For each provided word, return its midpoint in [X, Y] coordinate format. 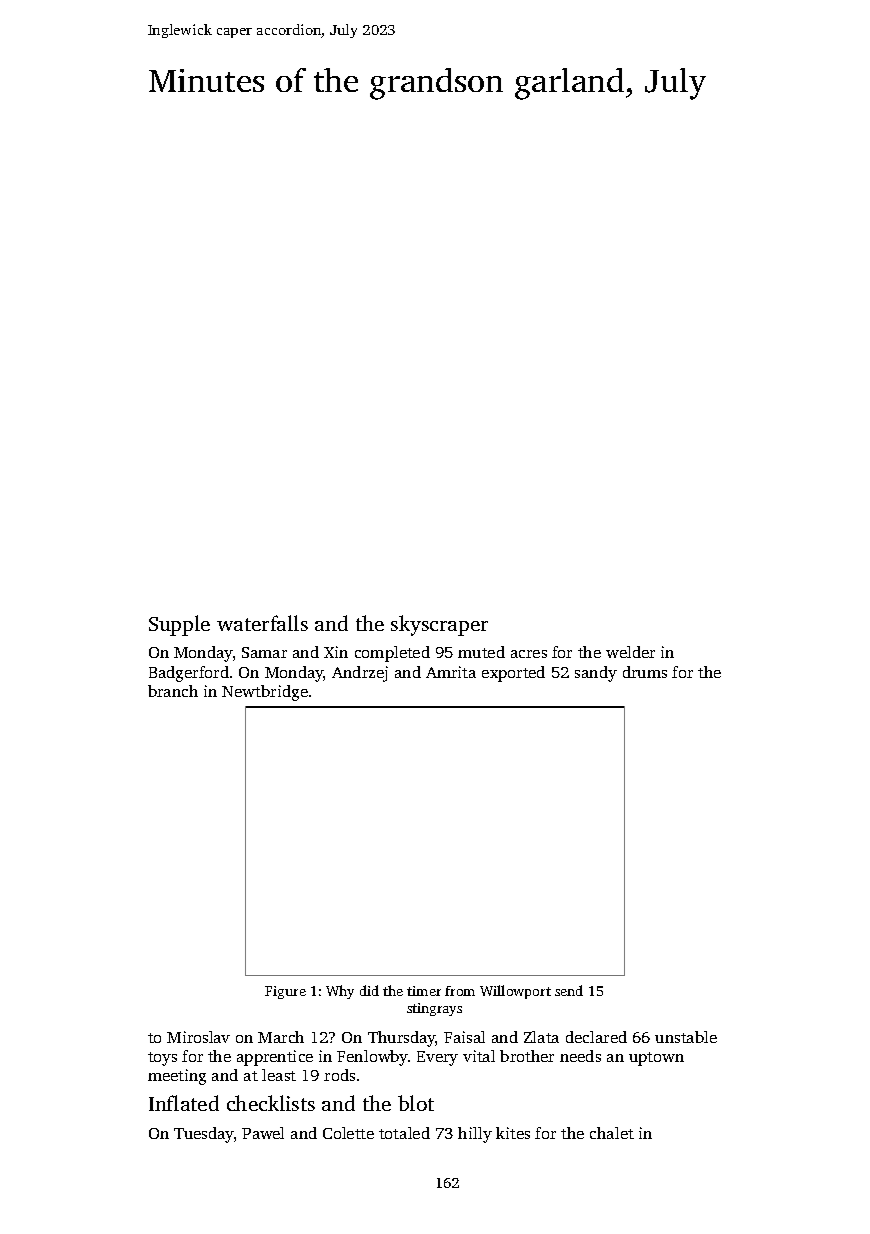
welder [630, 652]
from [460, 991]
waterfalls [262, 623]
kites [513, 1133]
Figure [285, 992]
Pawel [263, 1133]
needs [580, 1056]
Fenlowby [373, 1058]
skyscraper [439, 625]
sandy [596, 674]
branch [173, 691]
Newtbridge [265, 693]
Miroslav [198, 1037]
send [569, 990]
